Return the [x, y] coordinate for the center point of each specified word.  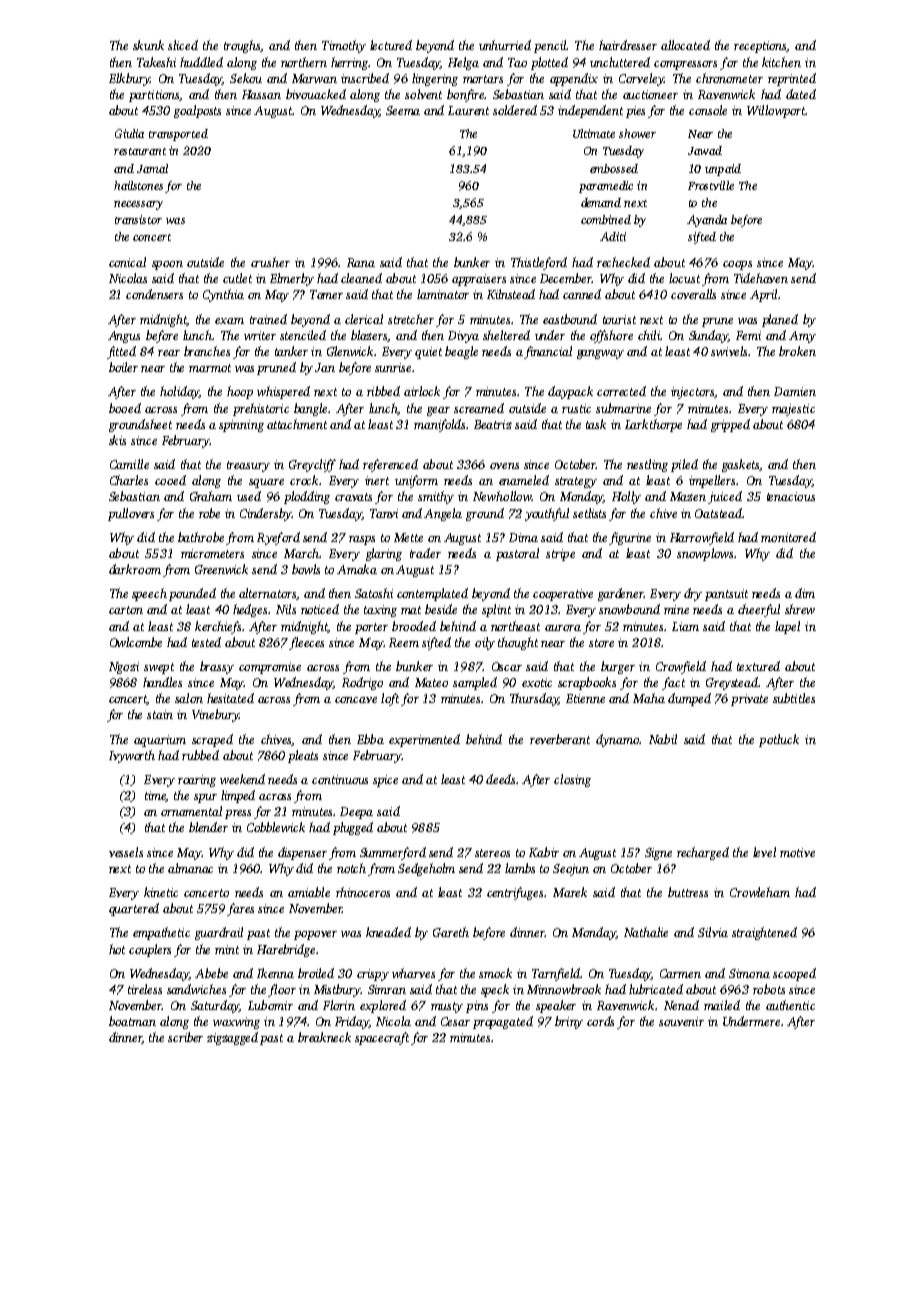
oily [485, 643]
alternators [267, 593]
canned [582, 294]
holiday [179, 392]
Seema [403, 110]
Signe [658, 854]
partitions [154, 96]
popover [315, 935]
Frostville [711, 185]
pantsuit [726, 595]
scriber [185, 1037]
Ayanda [707, 221]
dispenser [302, 853]
